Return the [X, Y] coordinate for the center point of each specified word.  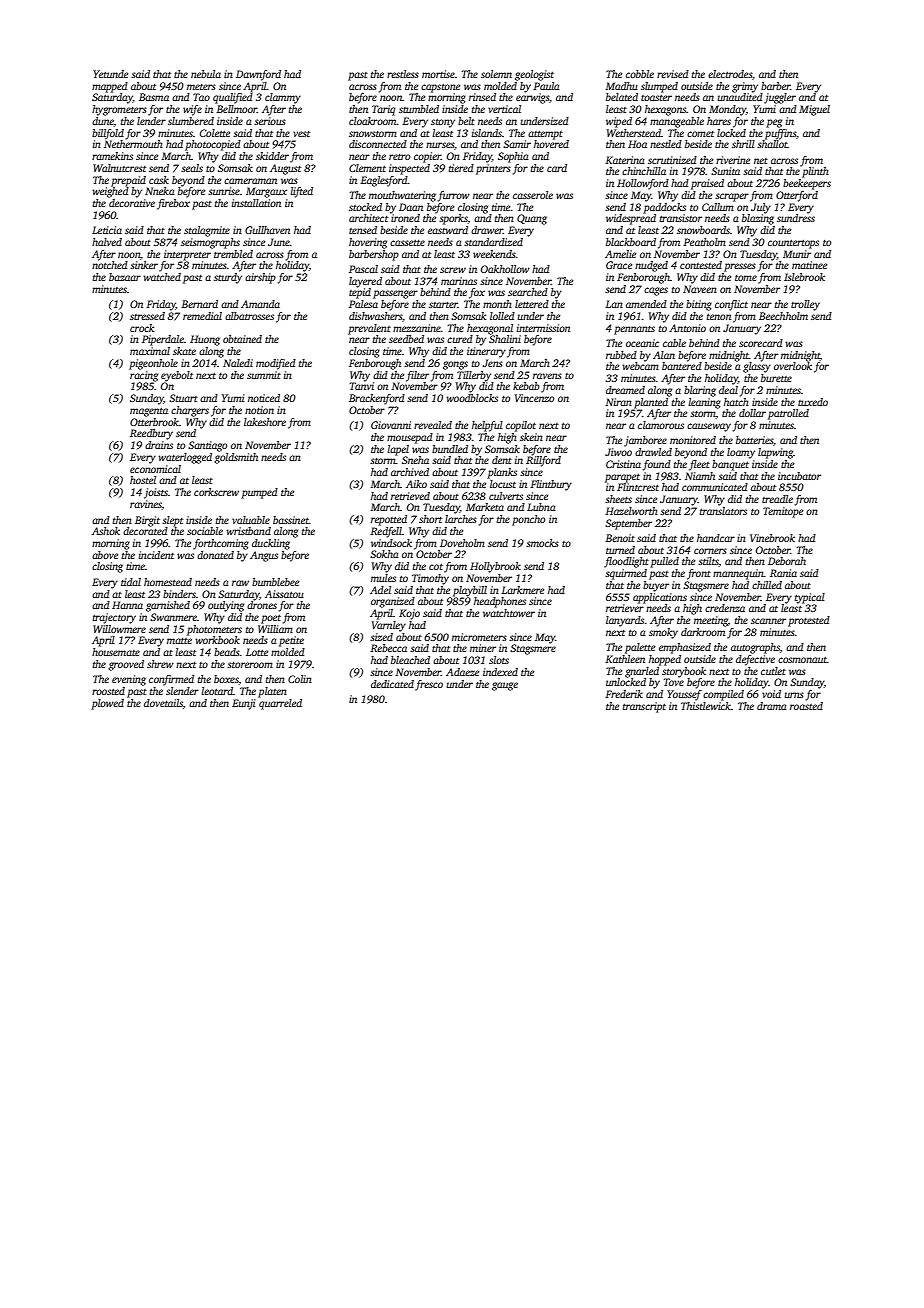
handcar [716, 538]
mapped [110, 87]
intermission [543, 328]
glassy [757, 367]
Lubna [541, 507]
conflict [731, 305]
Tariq [383, 110]
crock [142, 328]
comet [700, 134]
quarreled [280, 704]
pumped [259, 493]
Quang [532, 219]
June [279, 242]
